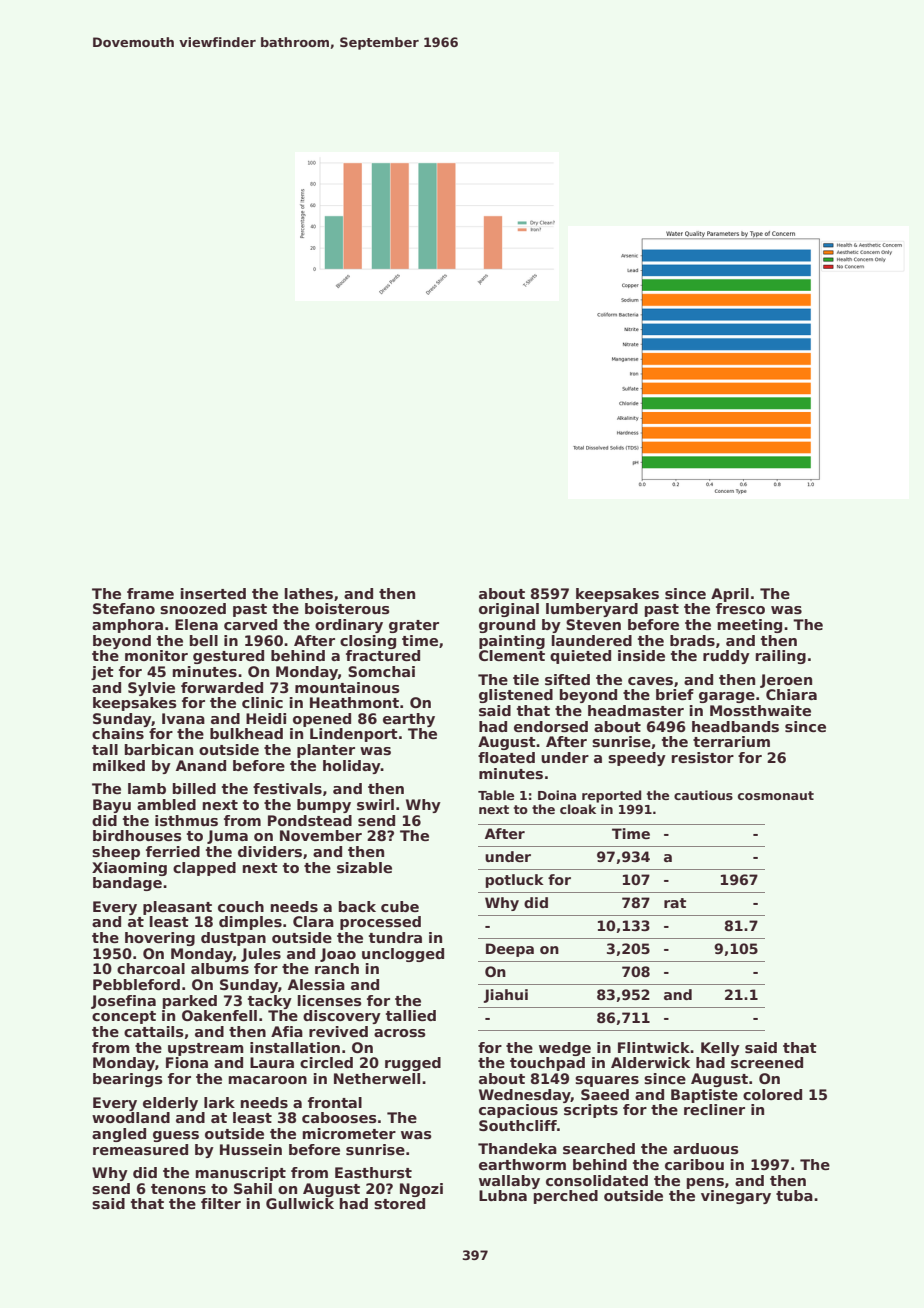  I want to click on clapped, so click(204, 869).
